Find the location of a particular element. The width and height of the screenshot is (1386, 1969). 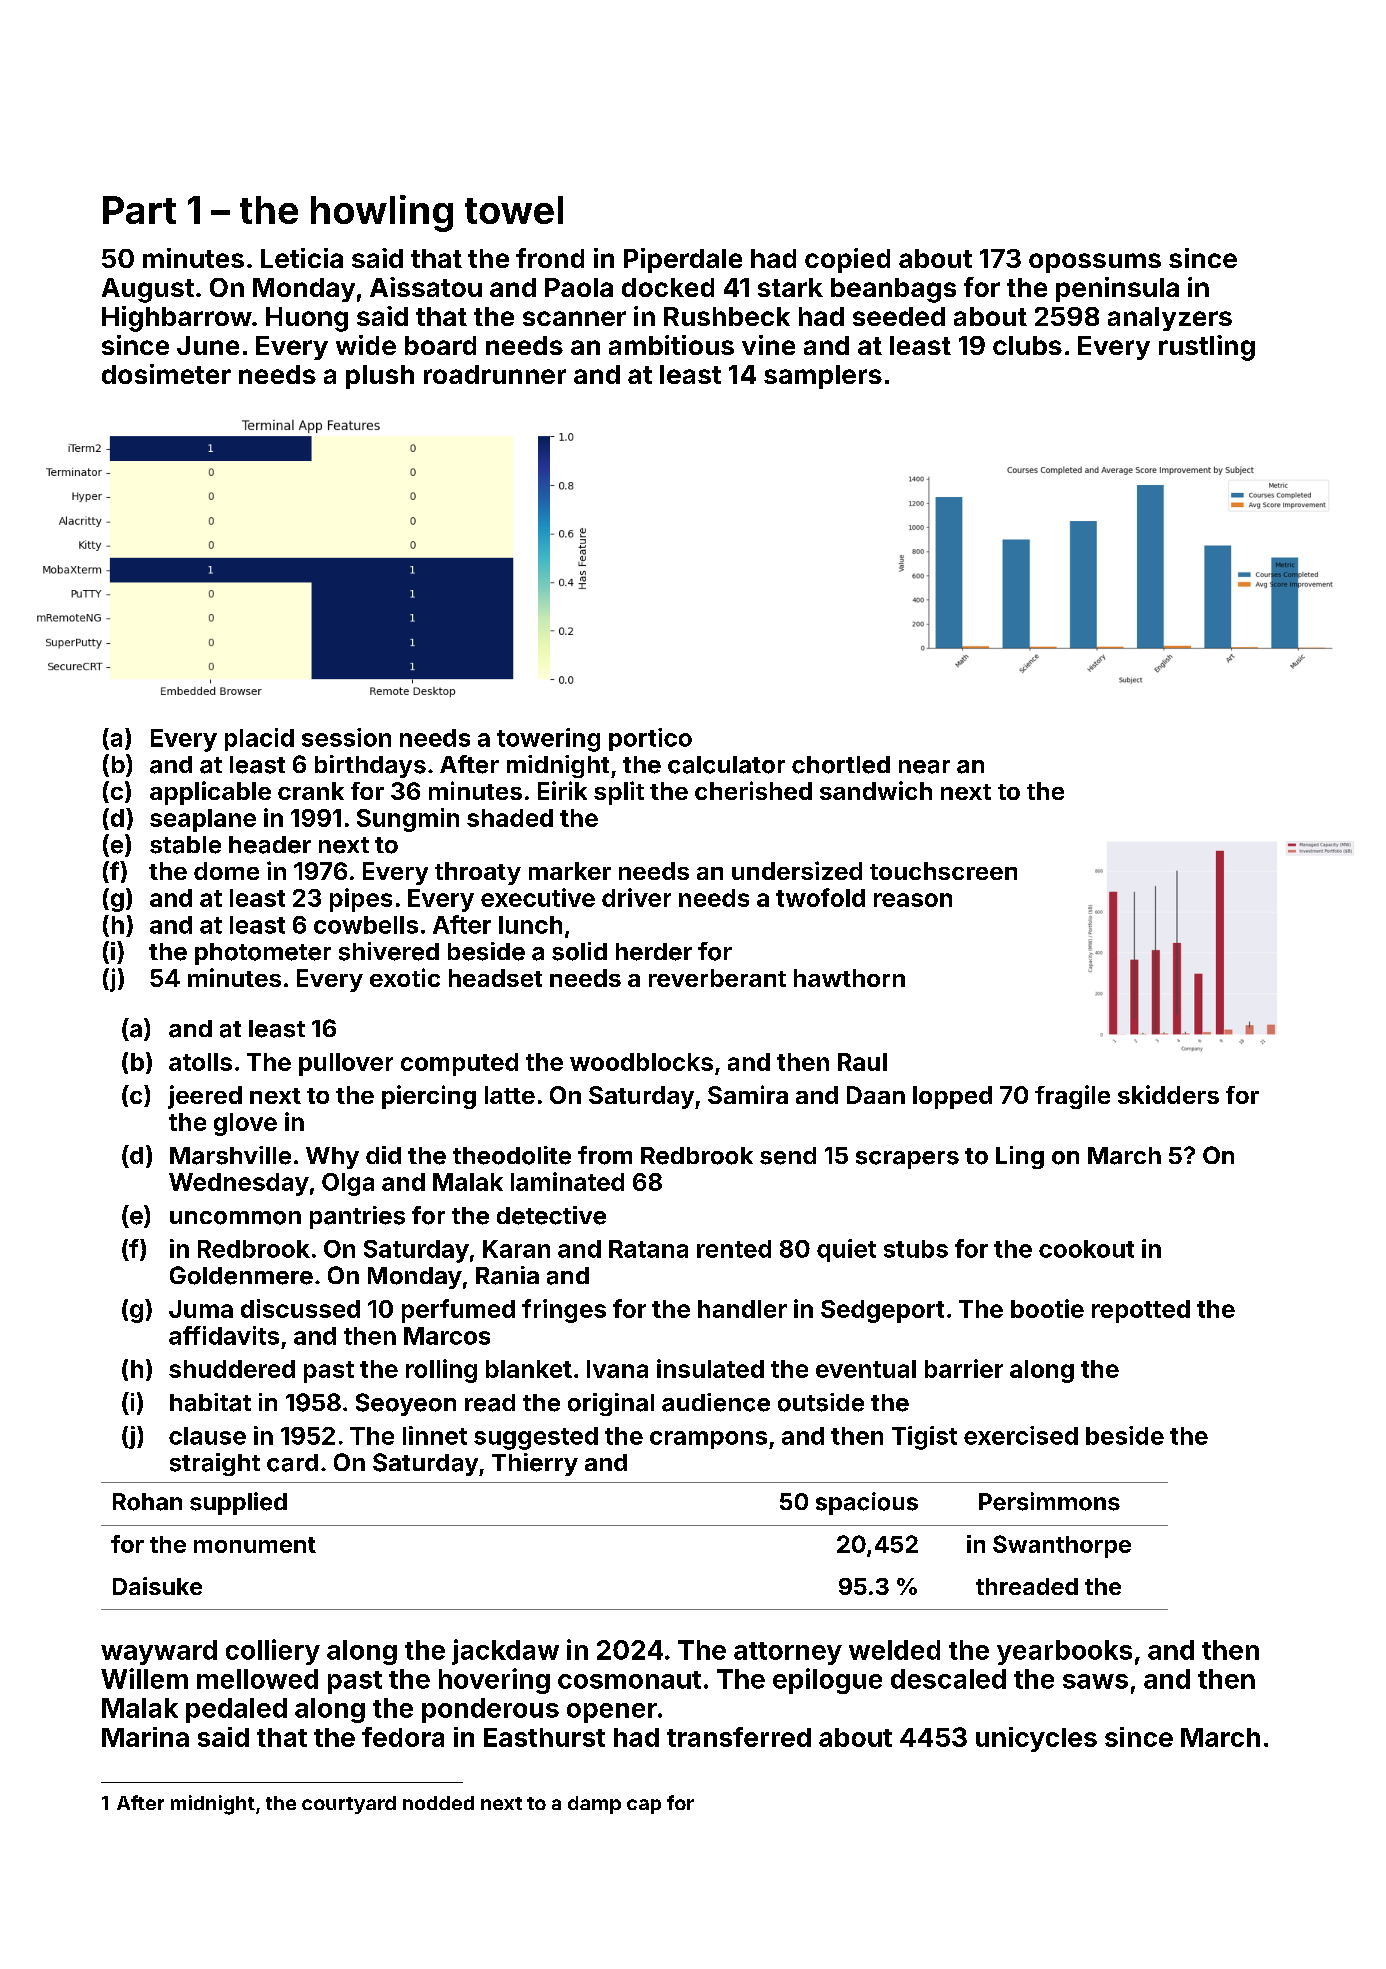

calculator is located at coordinates (726, 765).
